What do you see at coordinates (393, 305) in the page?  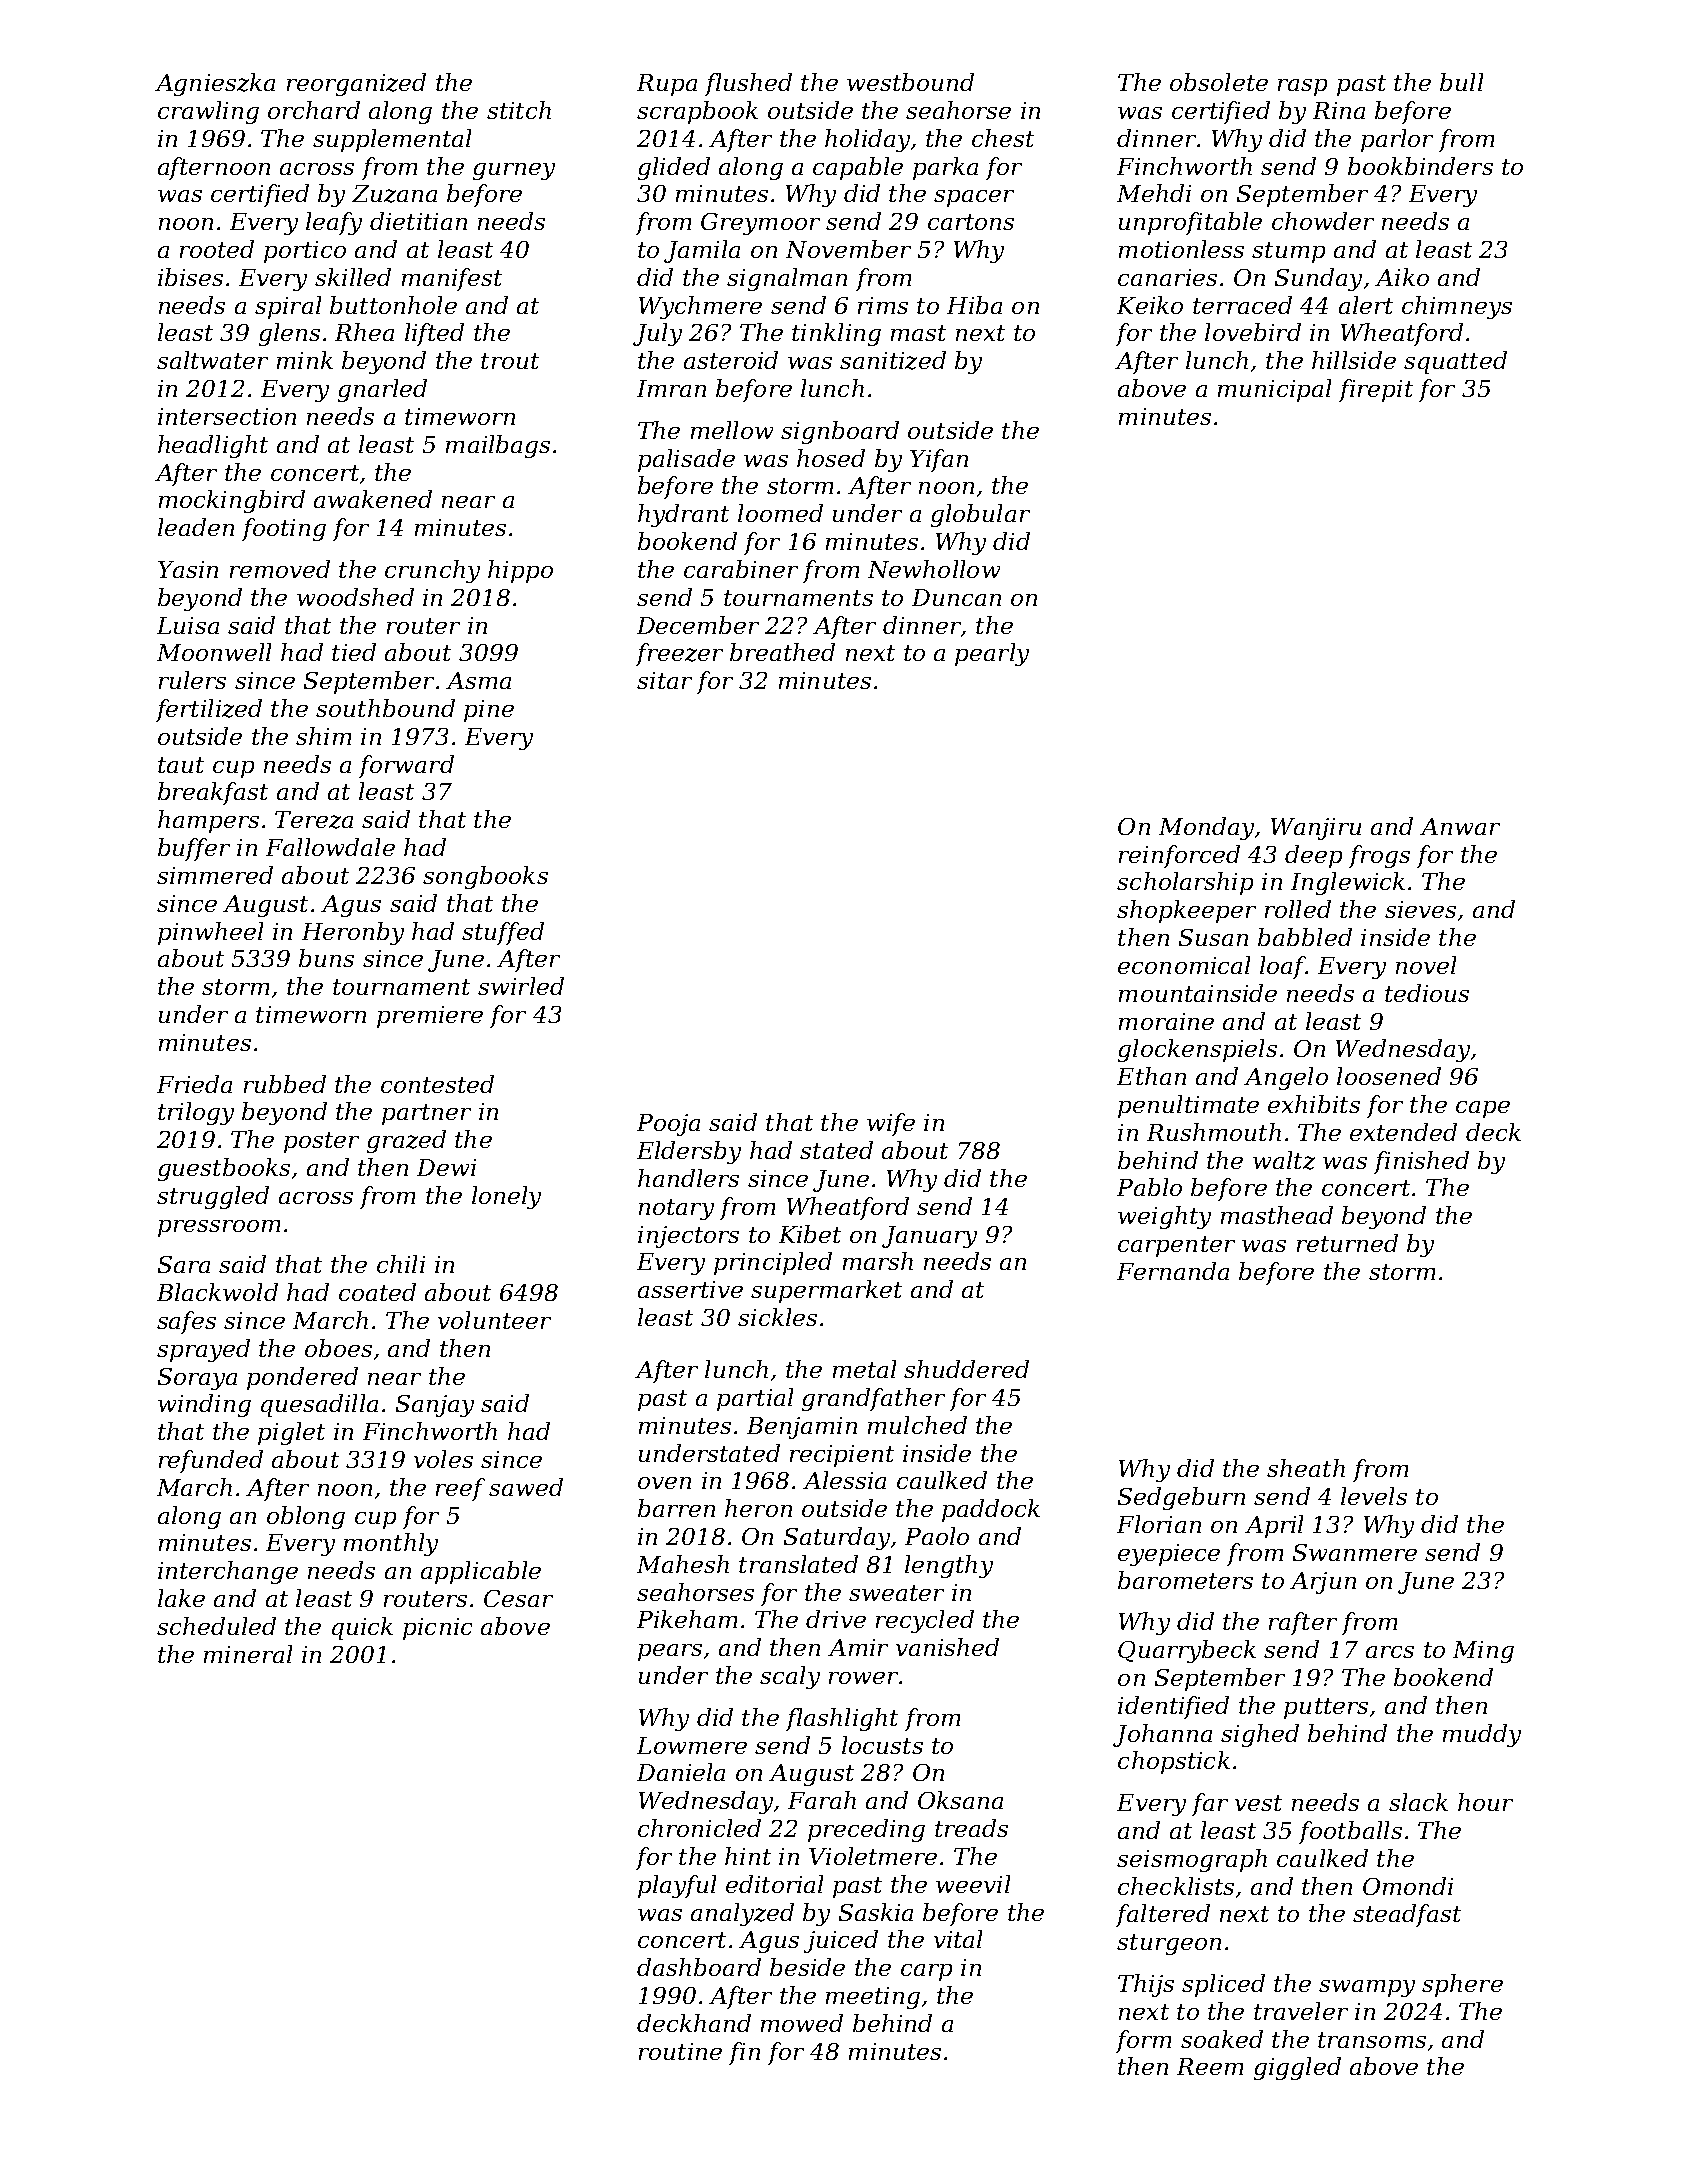 I see `buttonhole` at bounding box center [393, 305].
